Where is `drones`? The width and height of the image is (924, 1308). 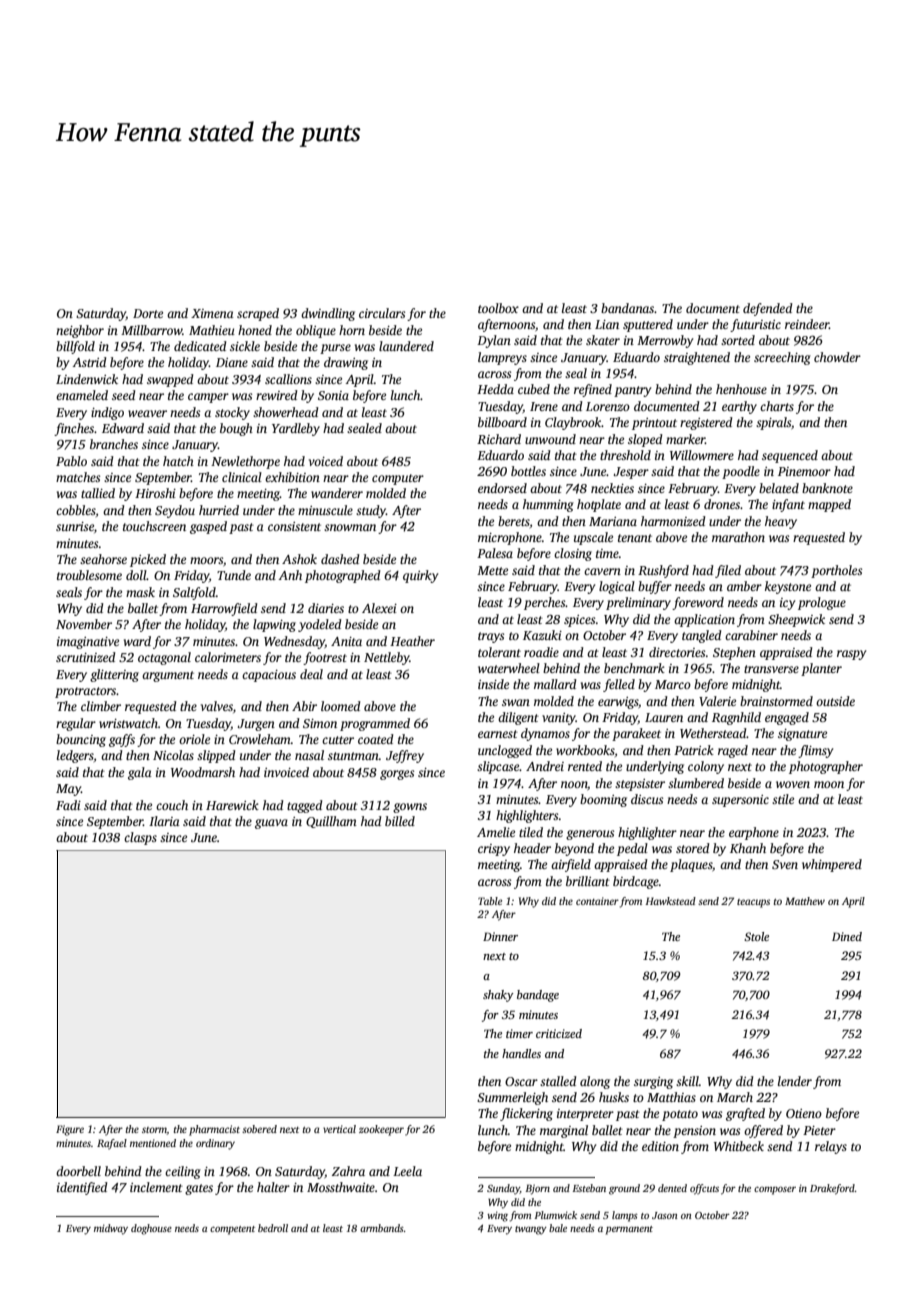
drones is located at coordinates (722, 504).
